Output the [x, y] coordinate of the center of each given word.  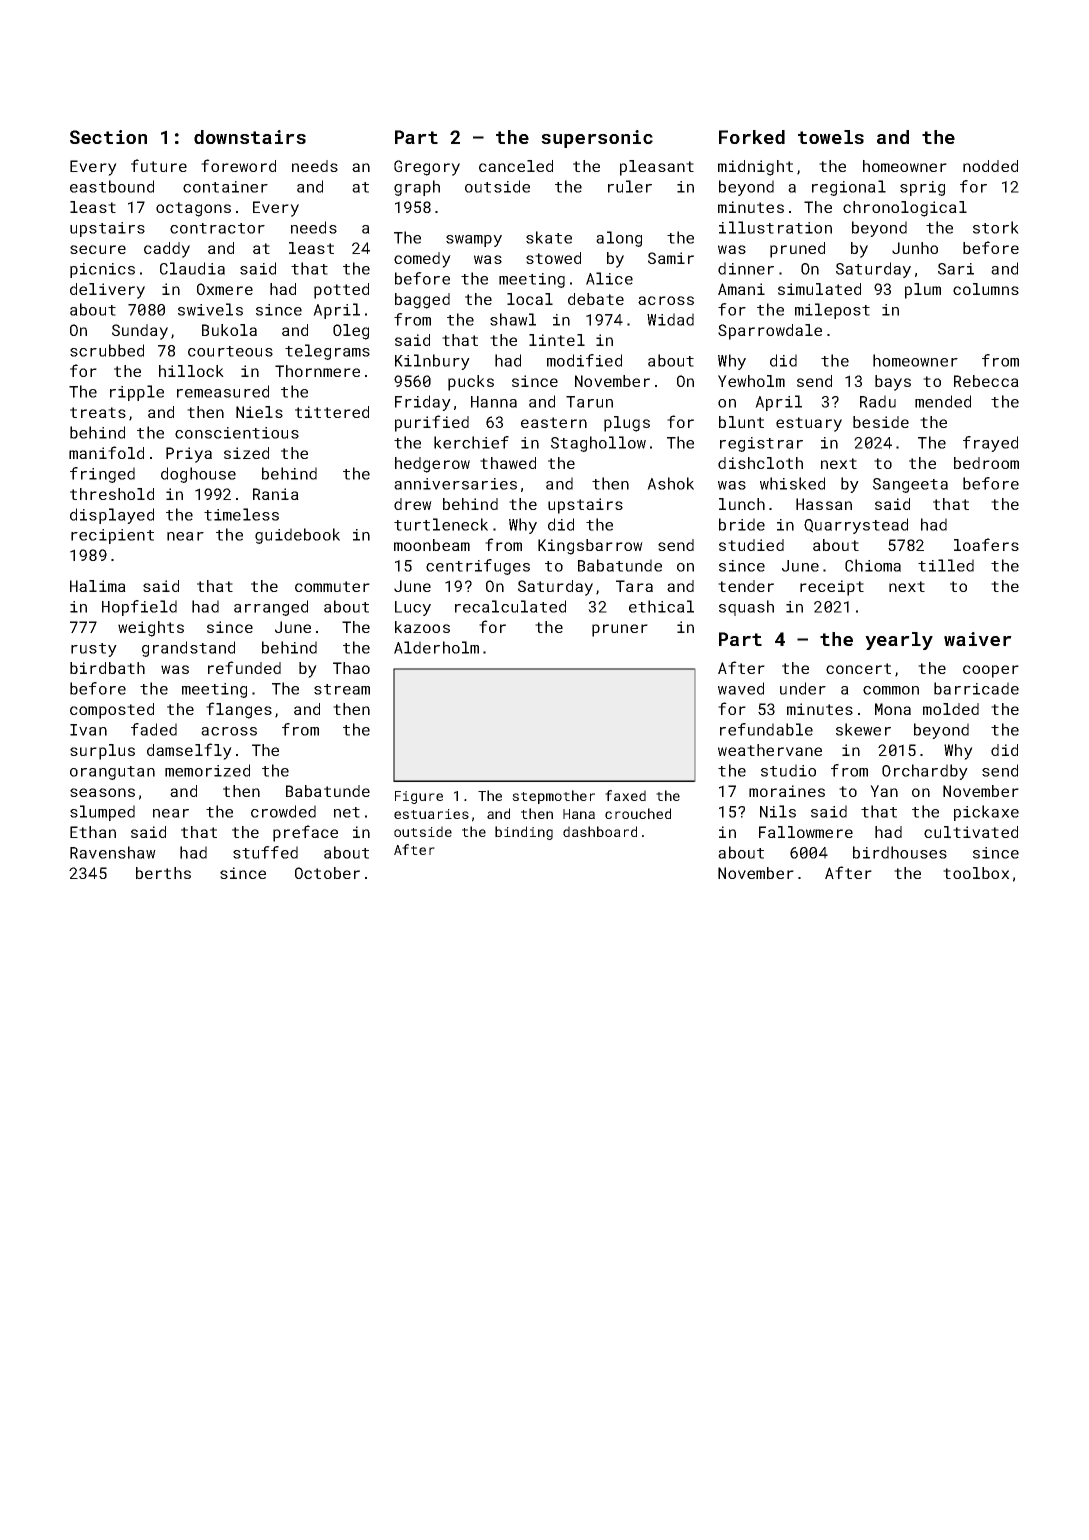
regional [849, 188]
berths [163, 873]
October [327, 873]
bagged [422, 301]
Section [108, 137]
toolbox [976, 873]
